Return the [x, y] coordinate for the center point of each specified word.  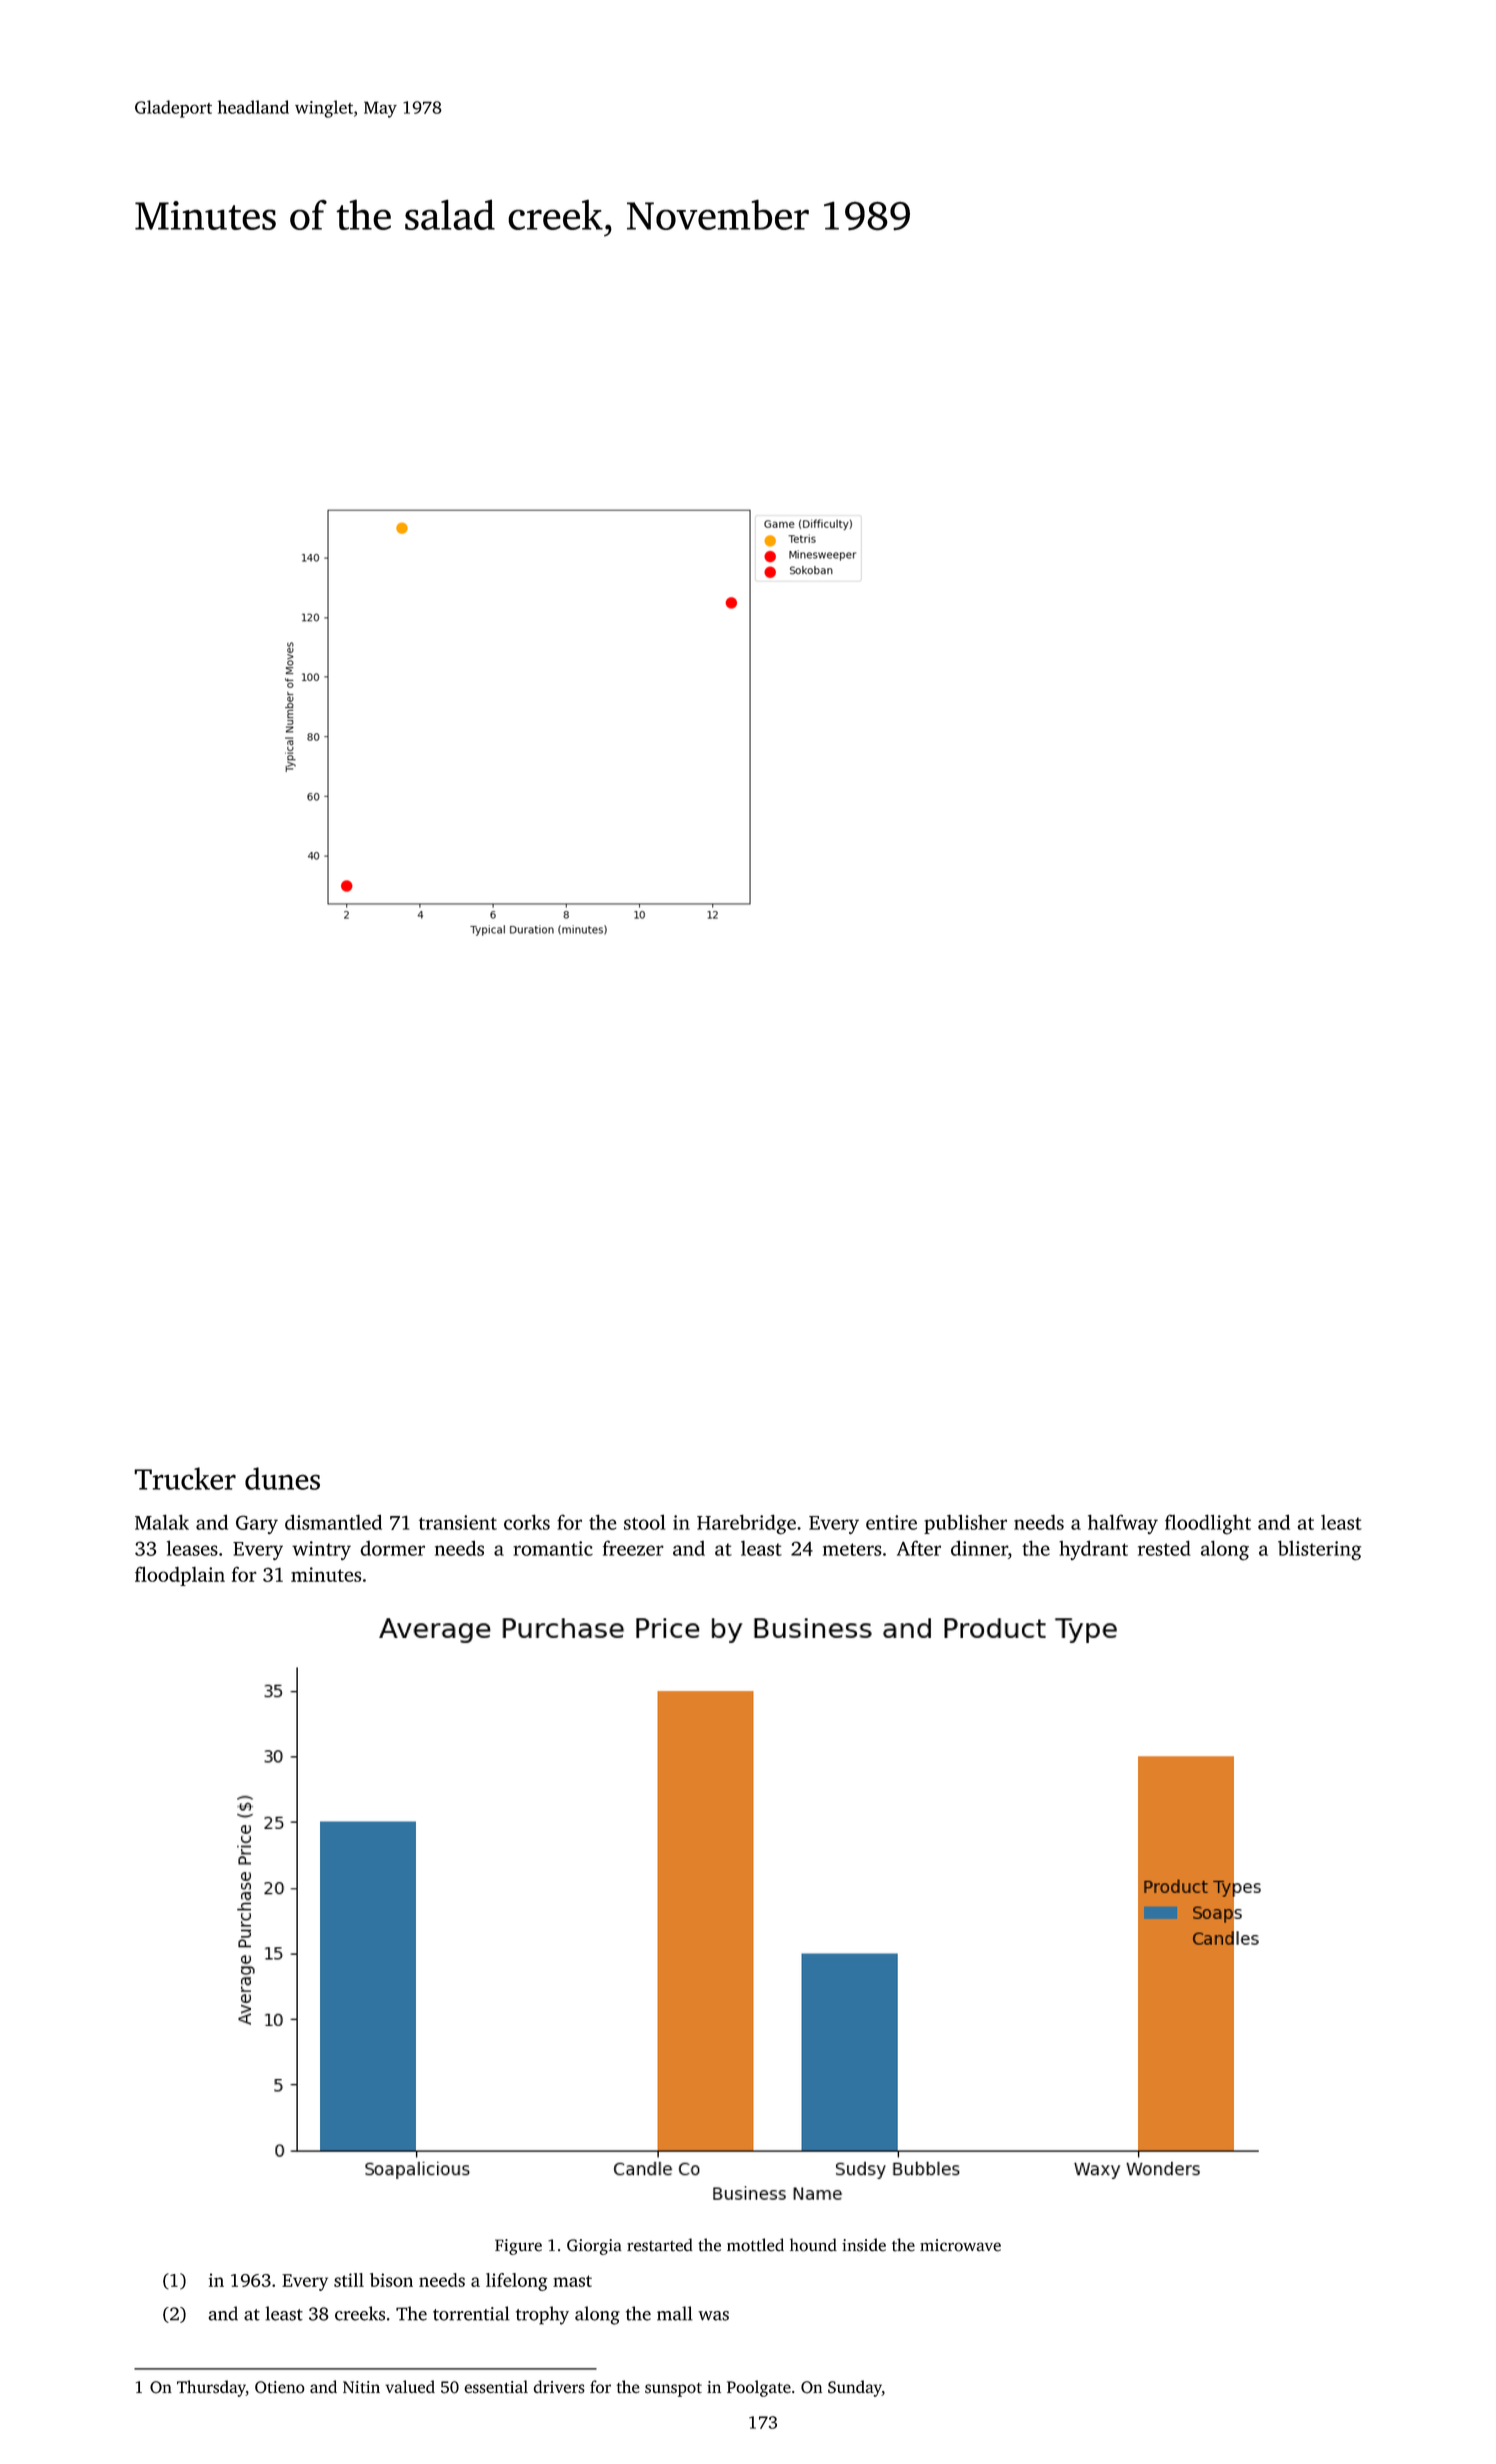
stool [645, 1522]
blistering [1319, 1550]
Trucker [185, 1478]
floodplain [180, 1576]
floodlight [1208, 1524]
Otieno [280, 2387]
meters [852, 1549]
